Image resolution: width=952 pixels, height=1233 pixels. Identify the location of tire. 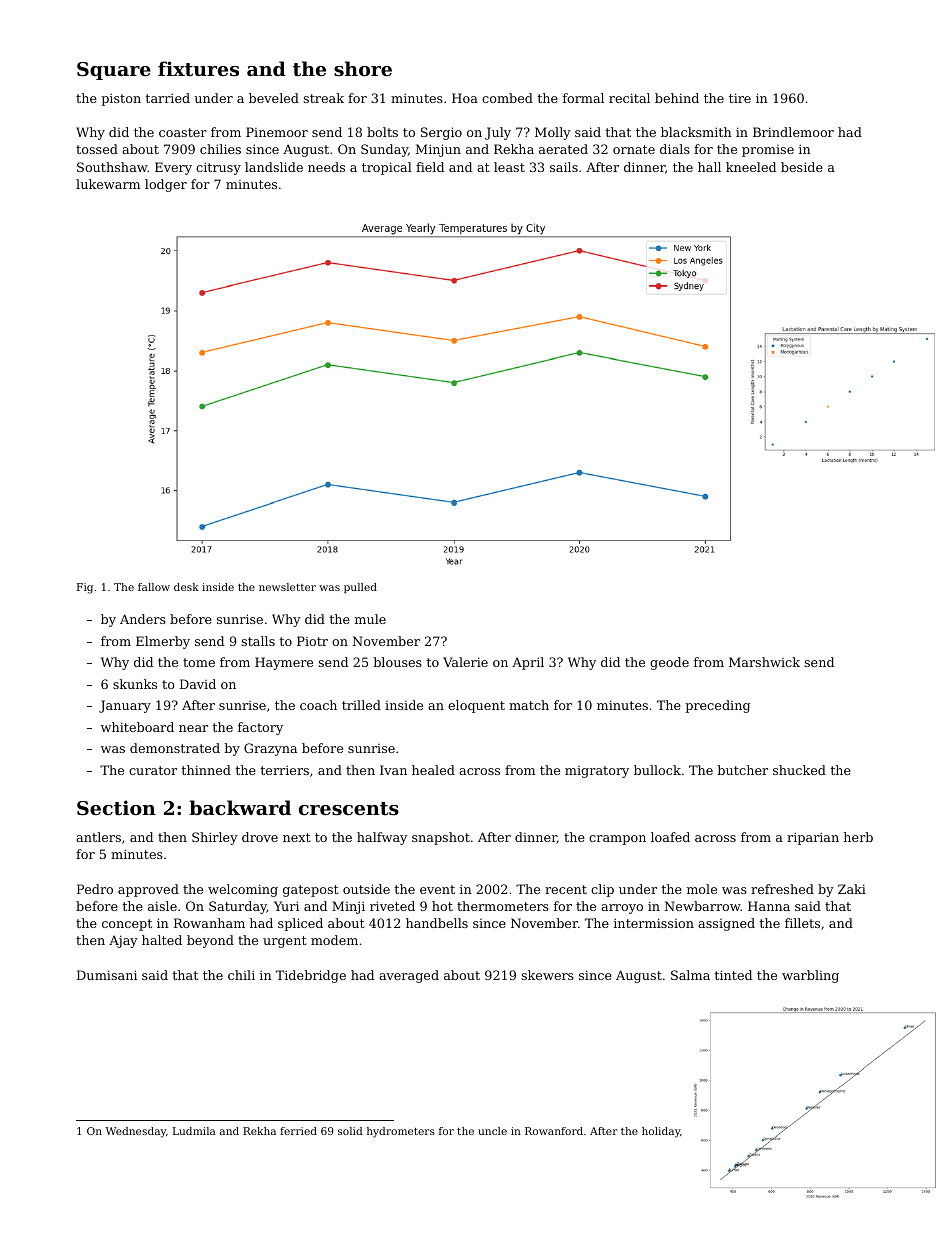
(740, 98).
